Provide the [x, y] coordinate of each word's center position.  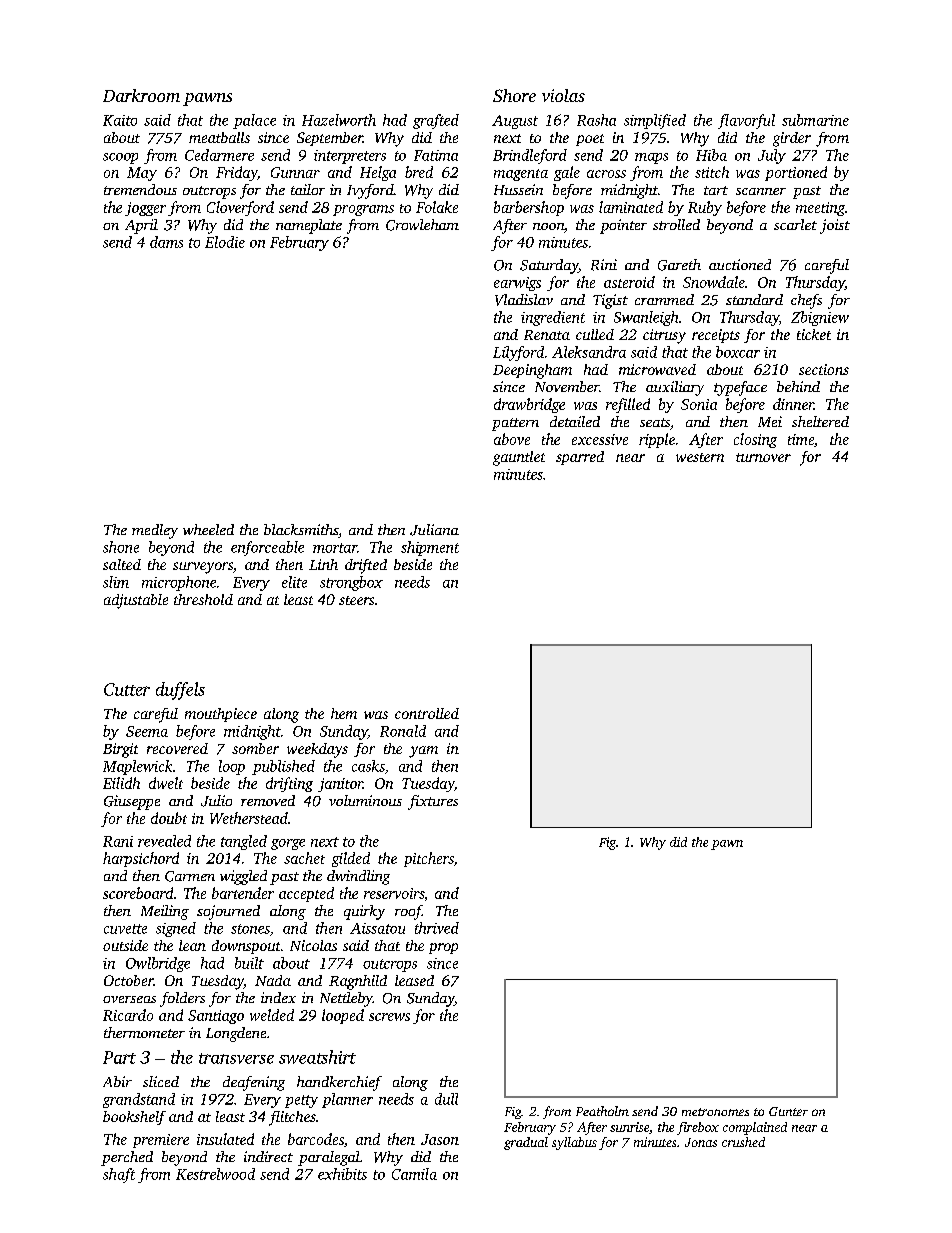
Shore [514, 95]
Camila [414, 1174]
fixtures [433, 802]
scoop [120, 158]
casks [368, 766]
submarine [815, 120]
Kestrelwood [215, 1174]
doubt [169, 818]
